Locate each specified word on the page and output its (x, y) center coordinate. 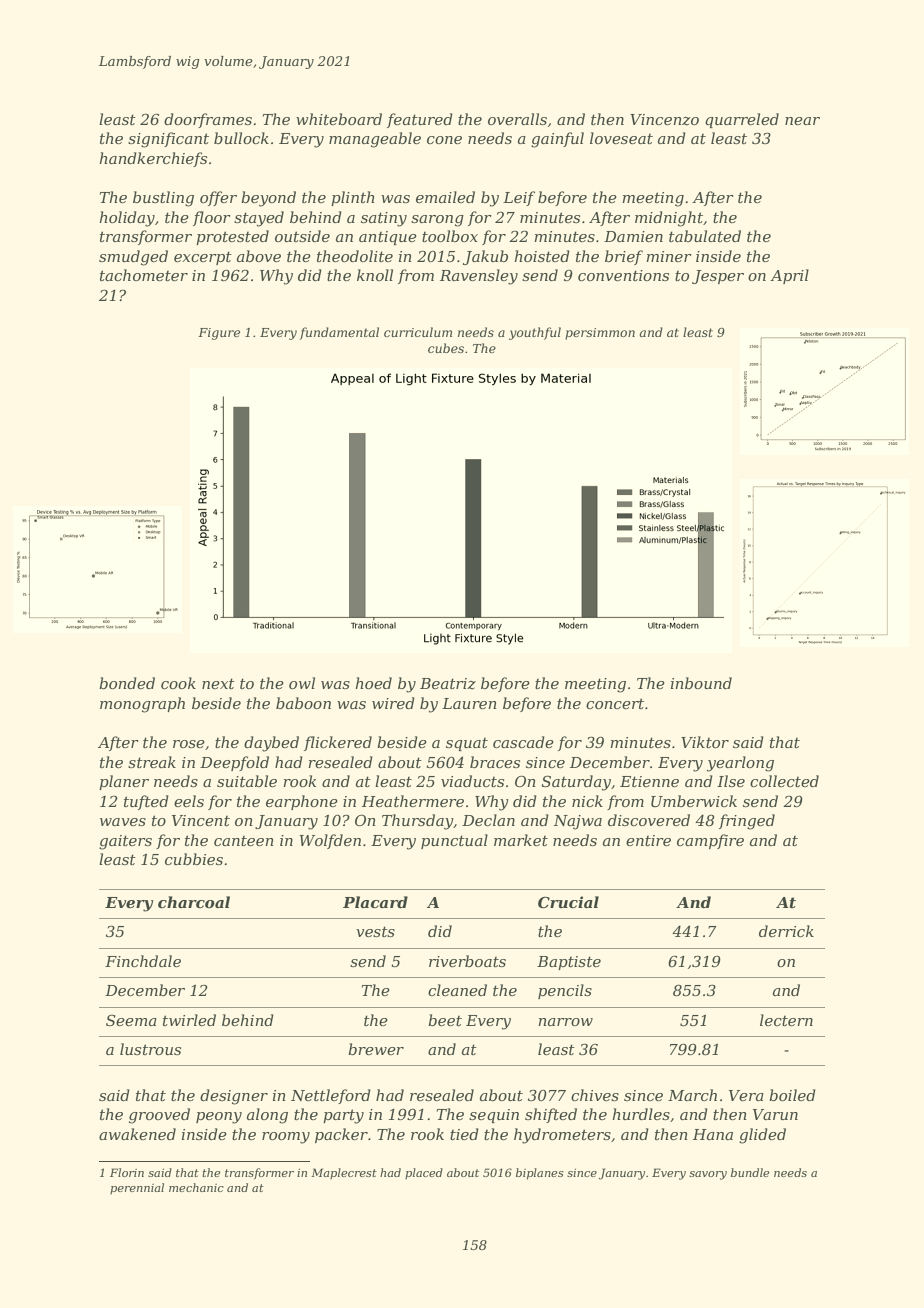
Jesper (718, 277)
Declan (488, 820)
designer (234, 1097)
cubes (446, 348)
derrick (786, 931)
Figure (219, 334)
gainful (557, 140)
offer (218, 198)
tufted (146, 802)
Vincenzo (664, 120)
